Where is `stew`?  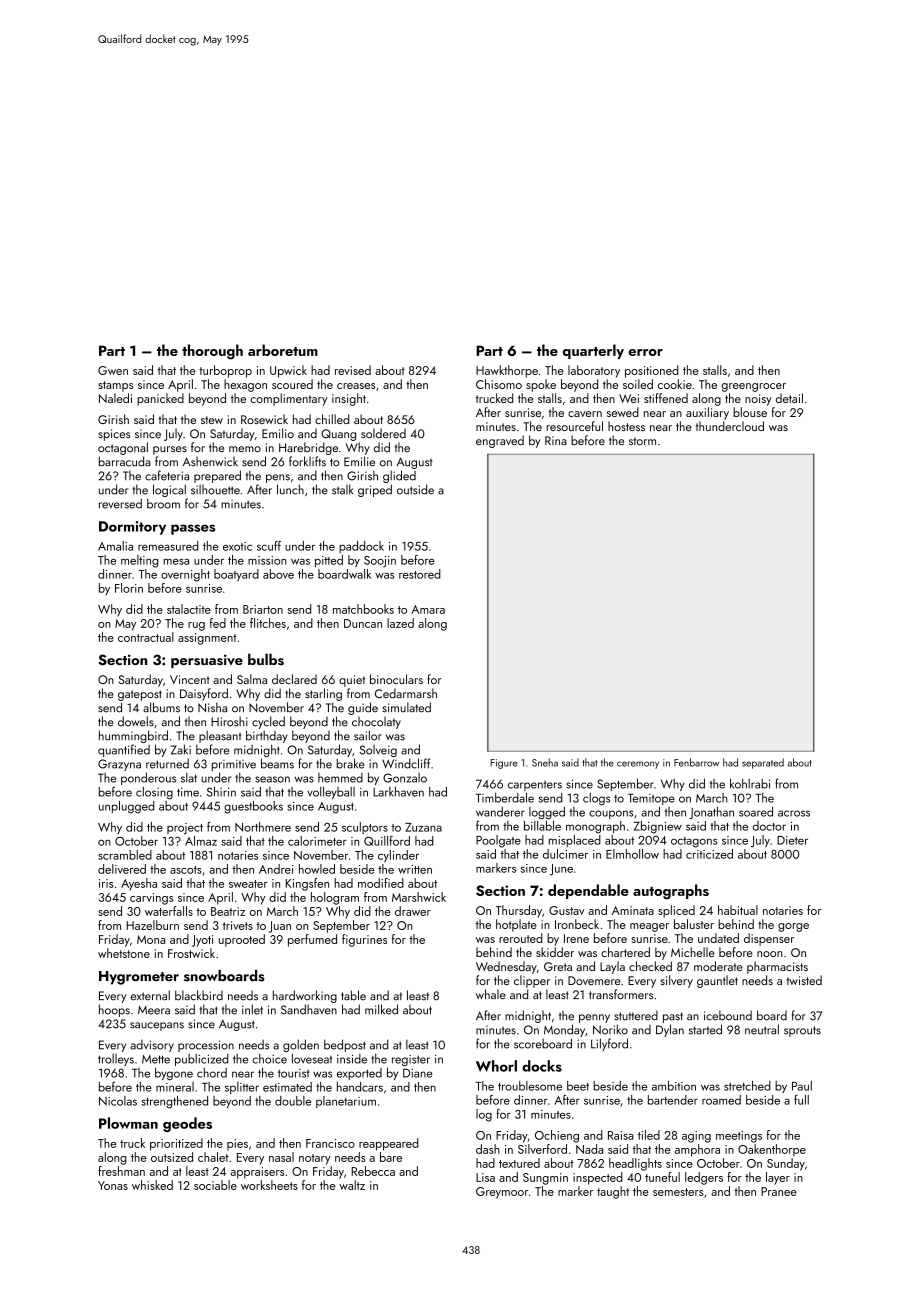
stew is located at coordinates (212, 420).
